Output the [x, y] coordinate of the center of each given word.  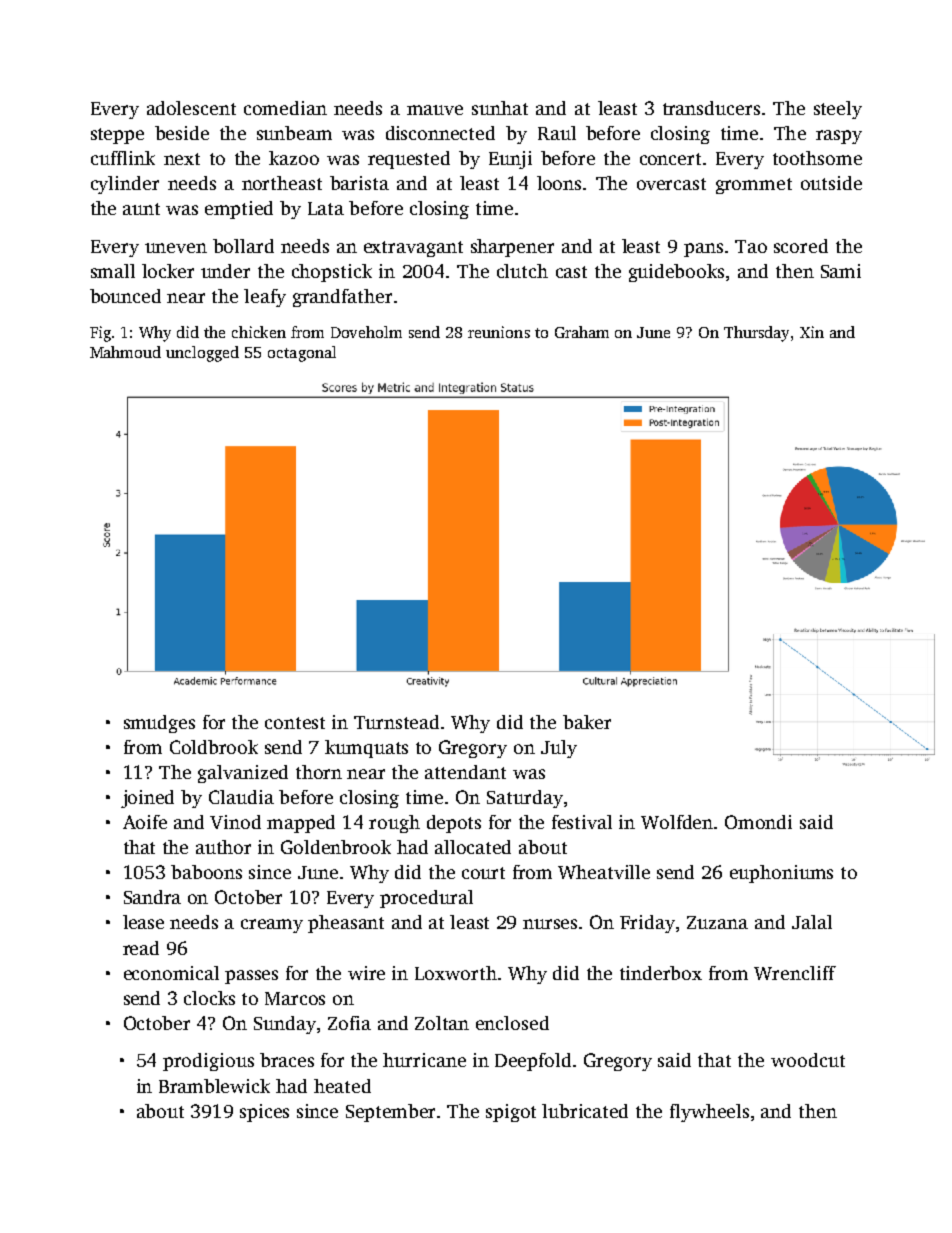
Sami [841, 271]
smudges [159, 724]
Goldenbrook [336, 847]
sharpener [512, 248]
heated [342, 1086]
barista [359, 183]
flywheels [709, 1113]
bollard [243, 246]
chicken [259, 332]
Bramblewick [214, 1086]
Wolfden [677, 822]
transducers [711, 108]
